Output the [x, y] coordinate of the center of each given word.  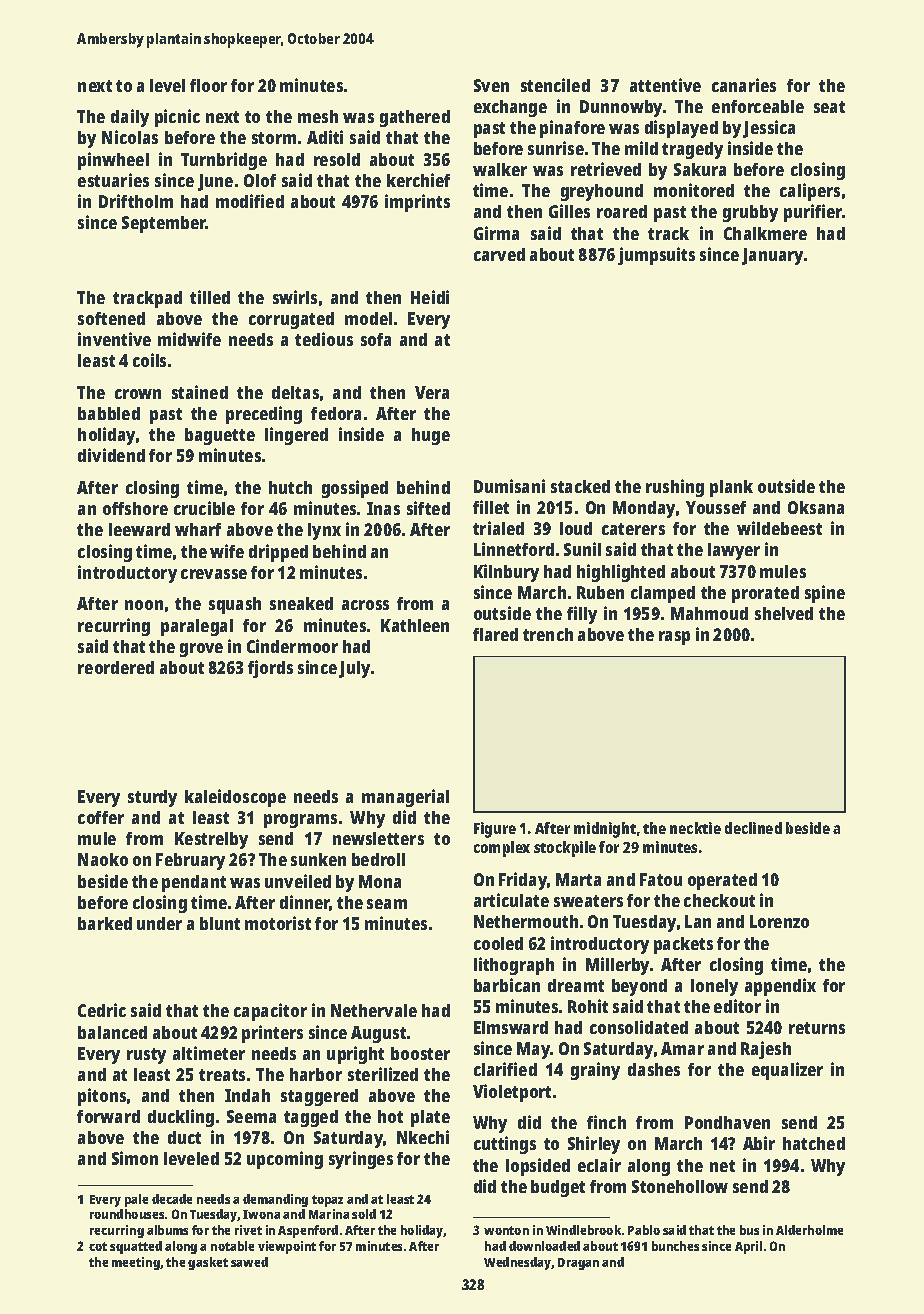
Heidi [430, 297]
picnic [177, 118]
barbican [507, 985]
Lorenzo [779, 921]
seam [387, 904]
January [772, 256]
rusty [146, 1056]
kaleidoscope [235, 798]
